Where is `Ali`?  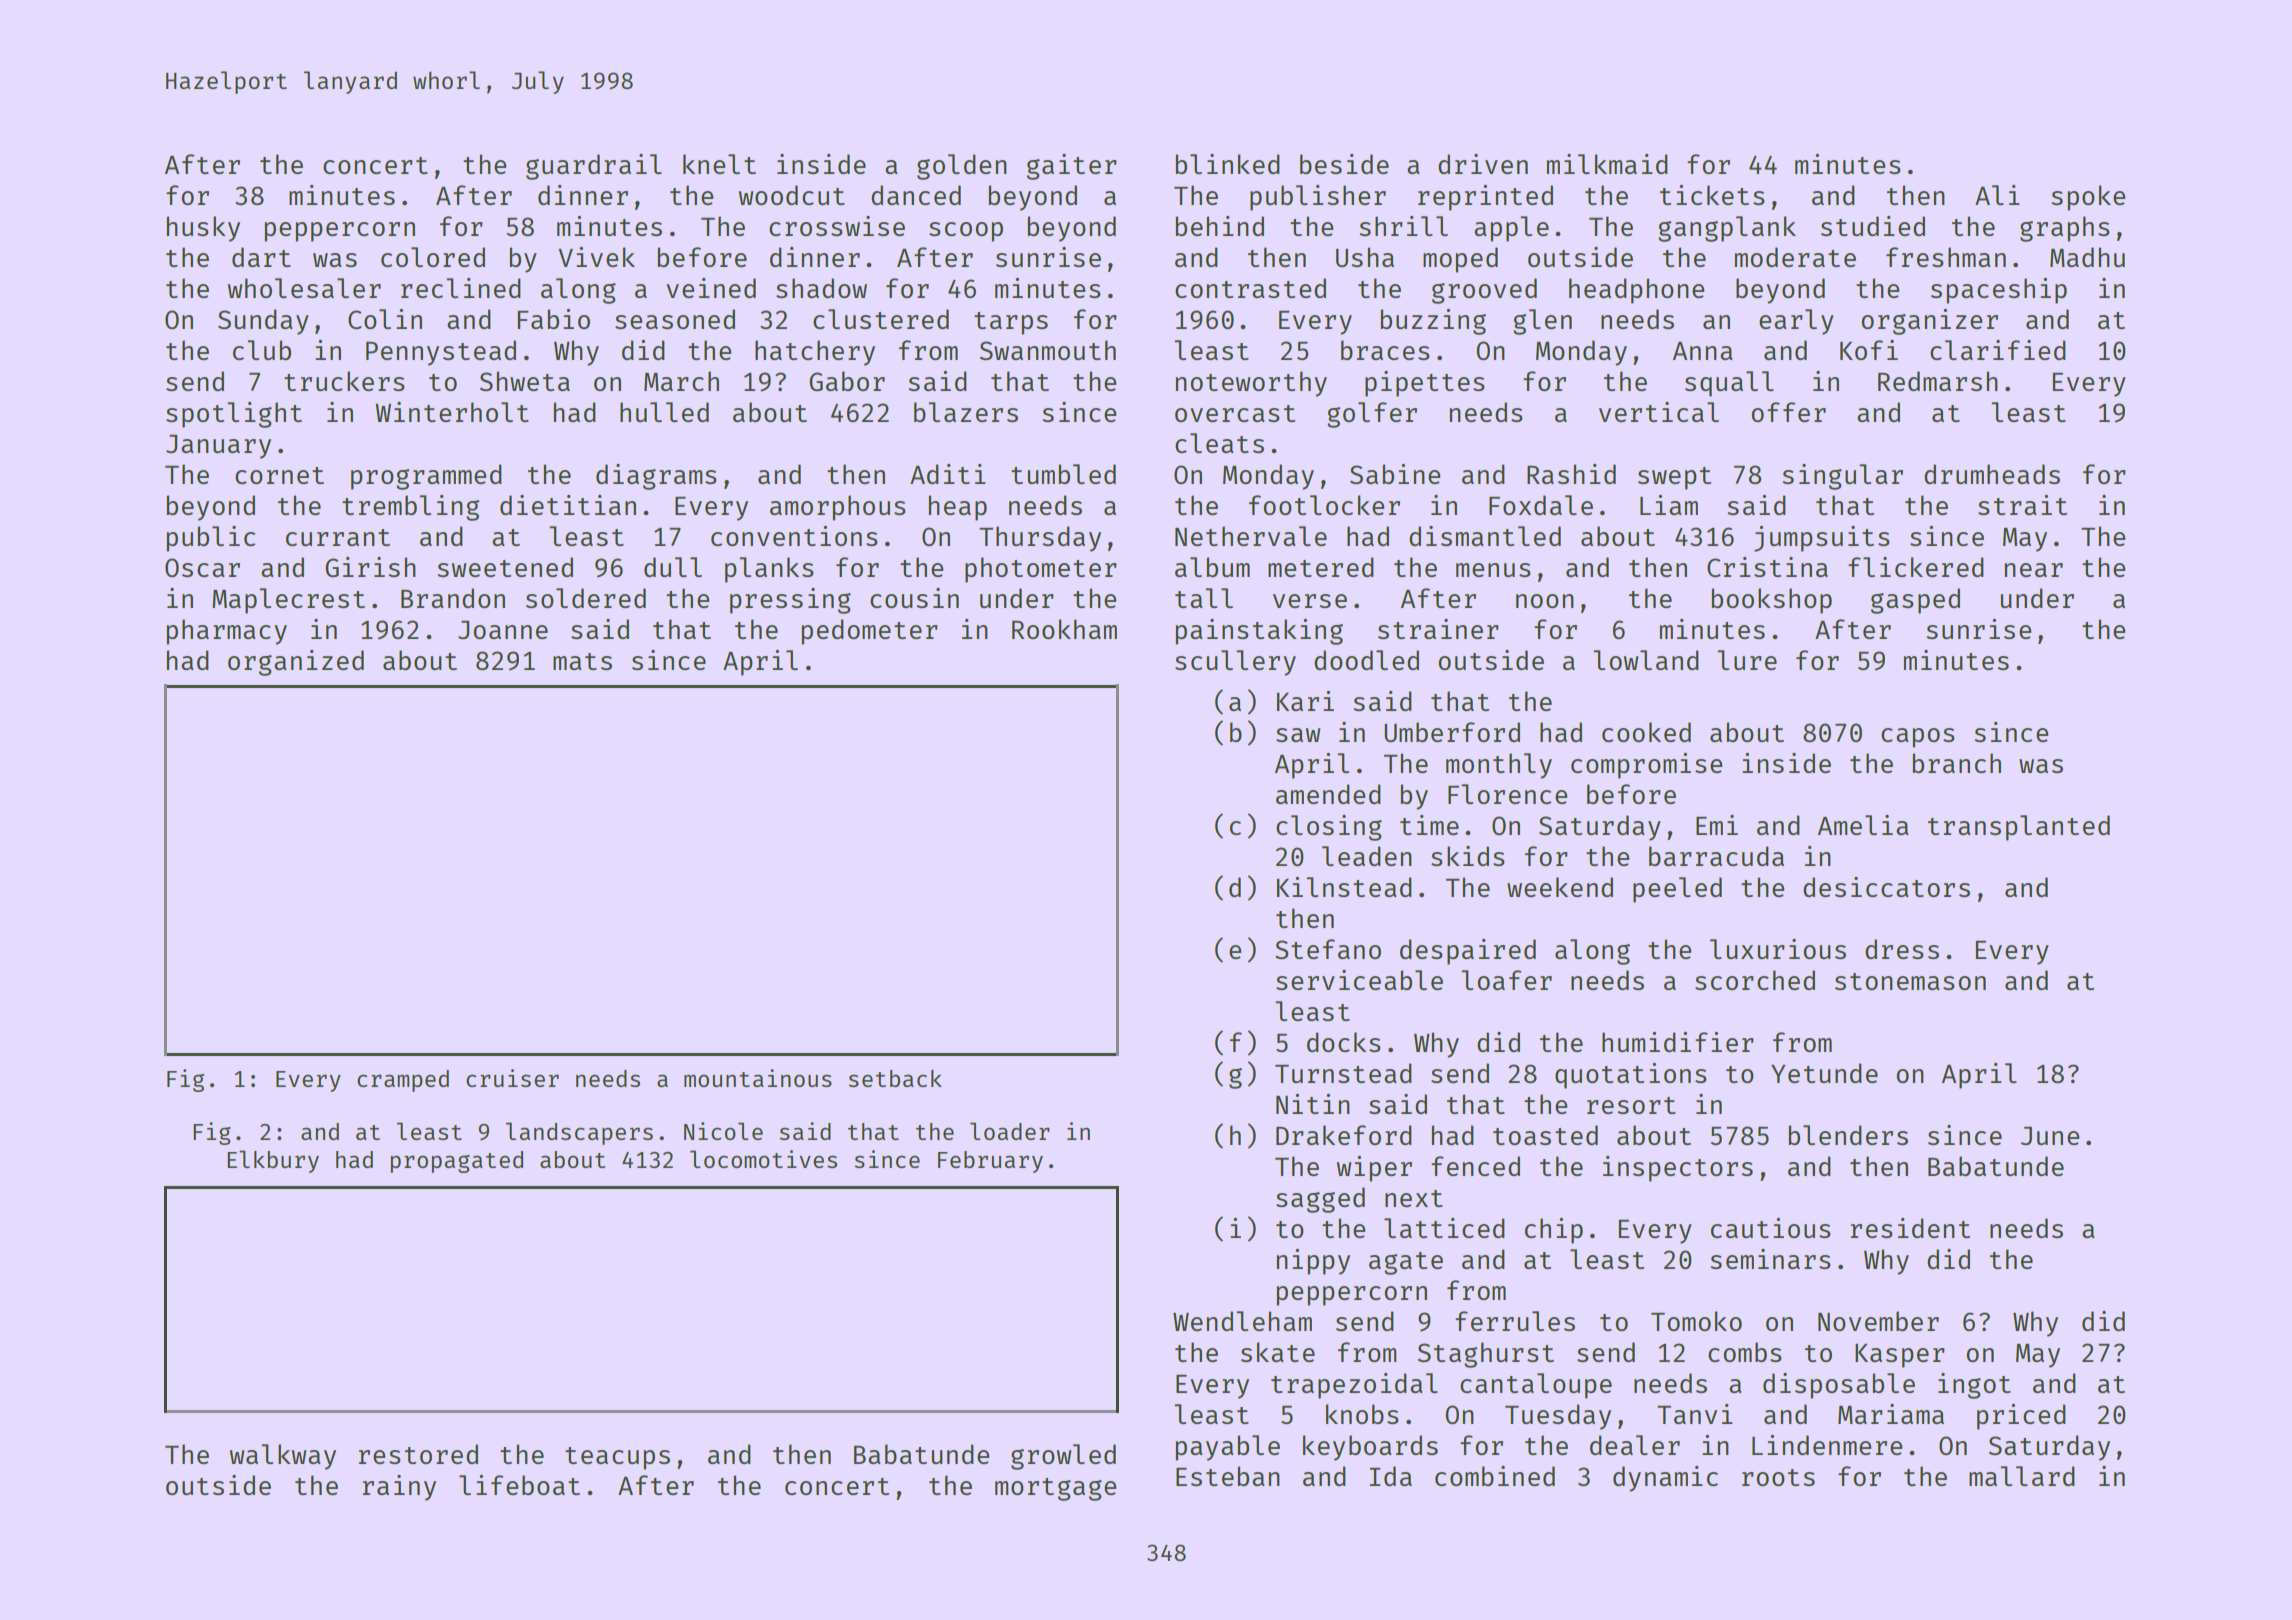 Ali is located at coordinates (1997, 195).
